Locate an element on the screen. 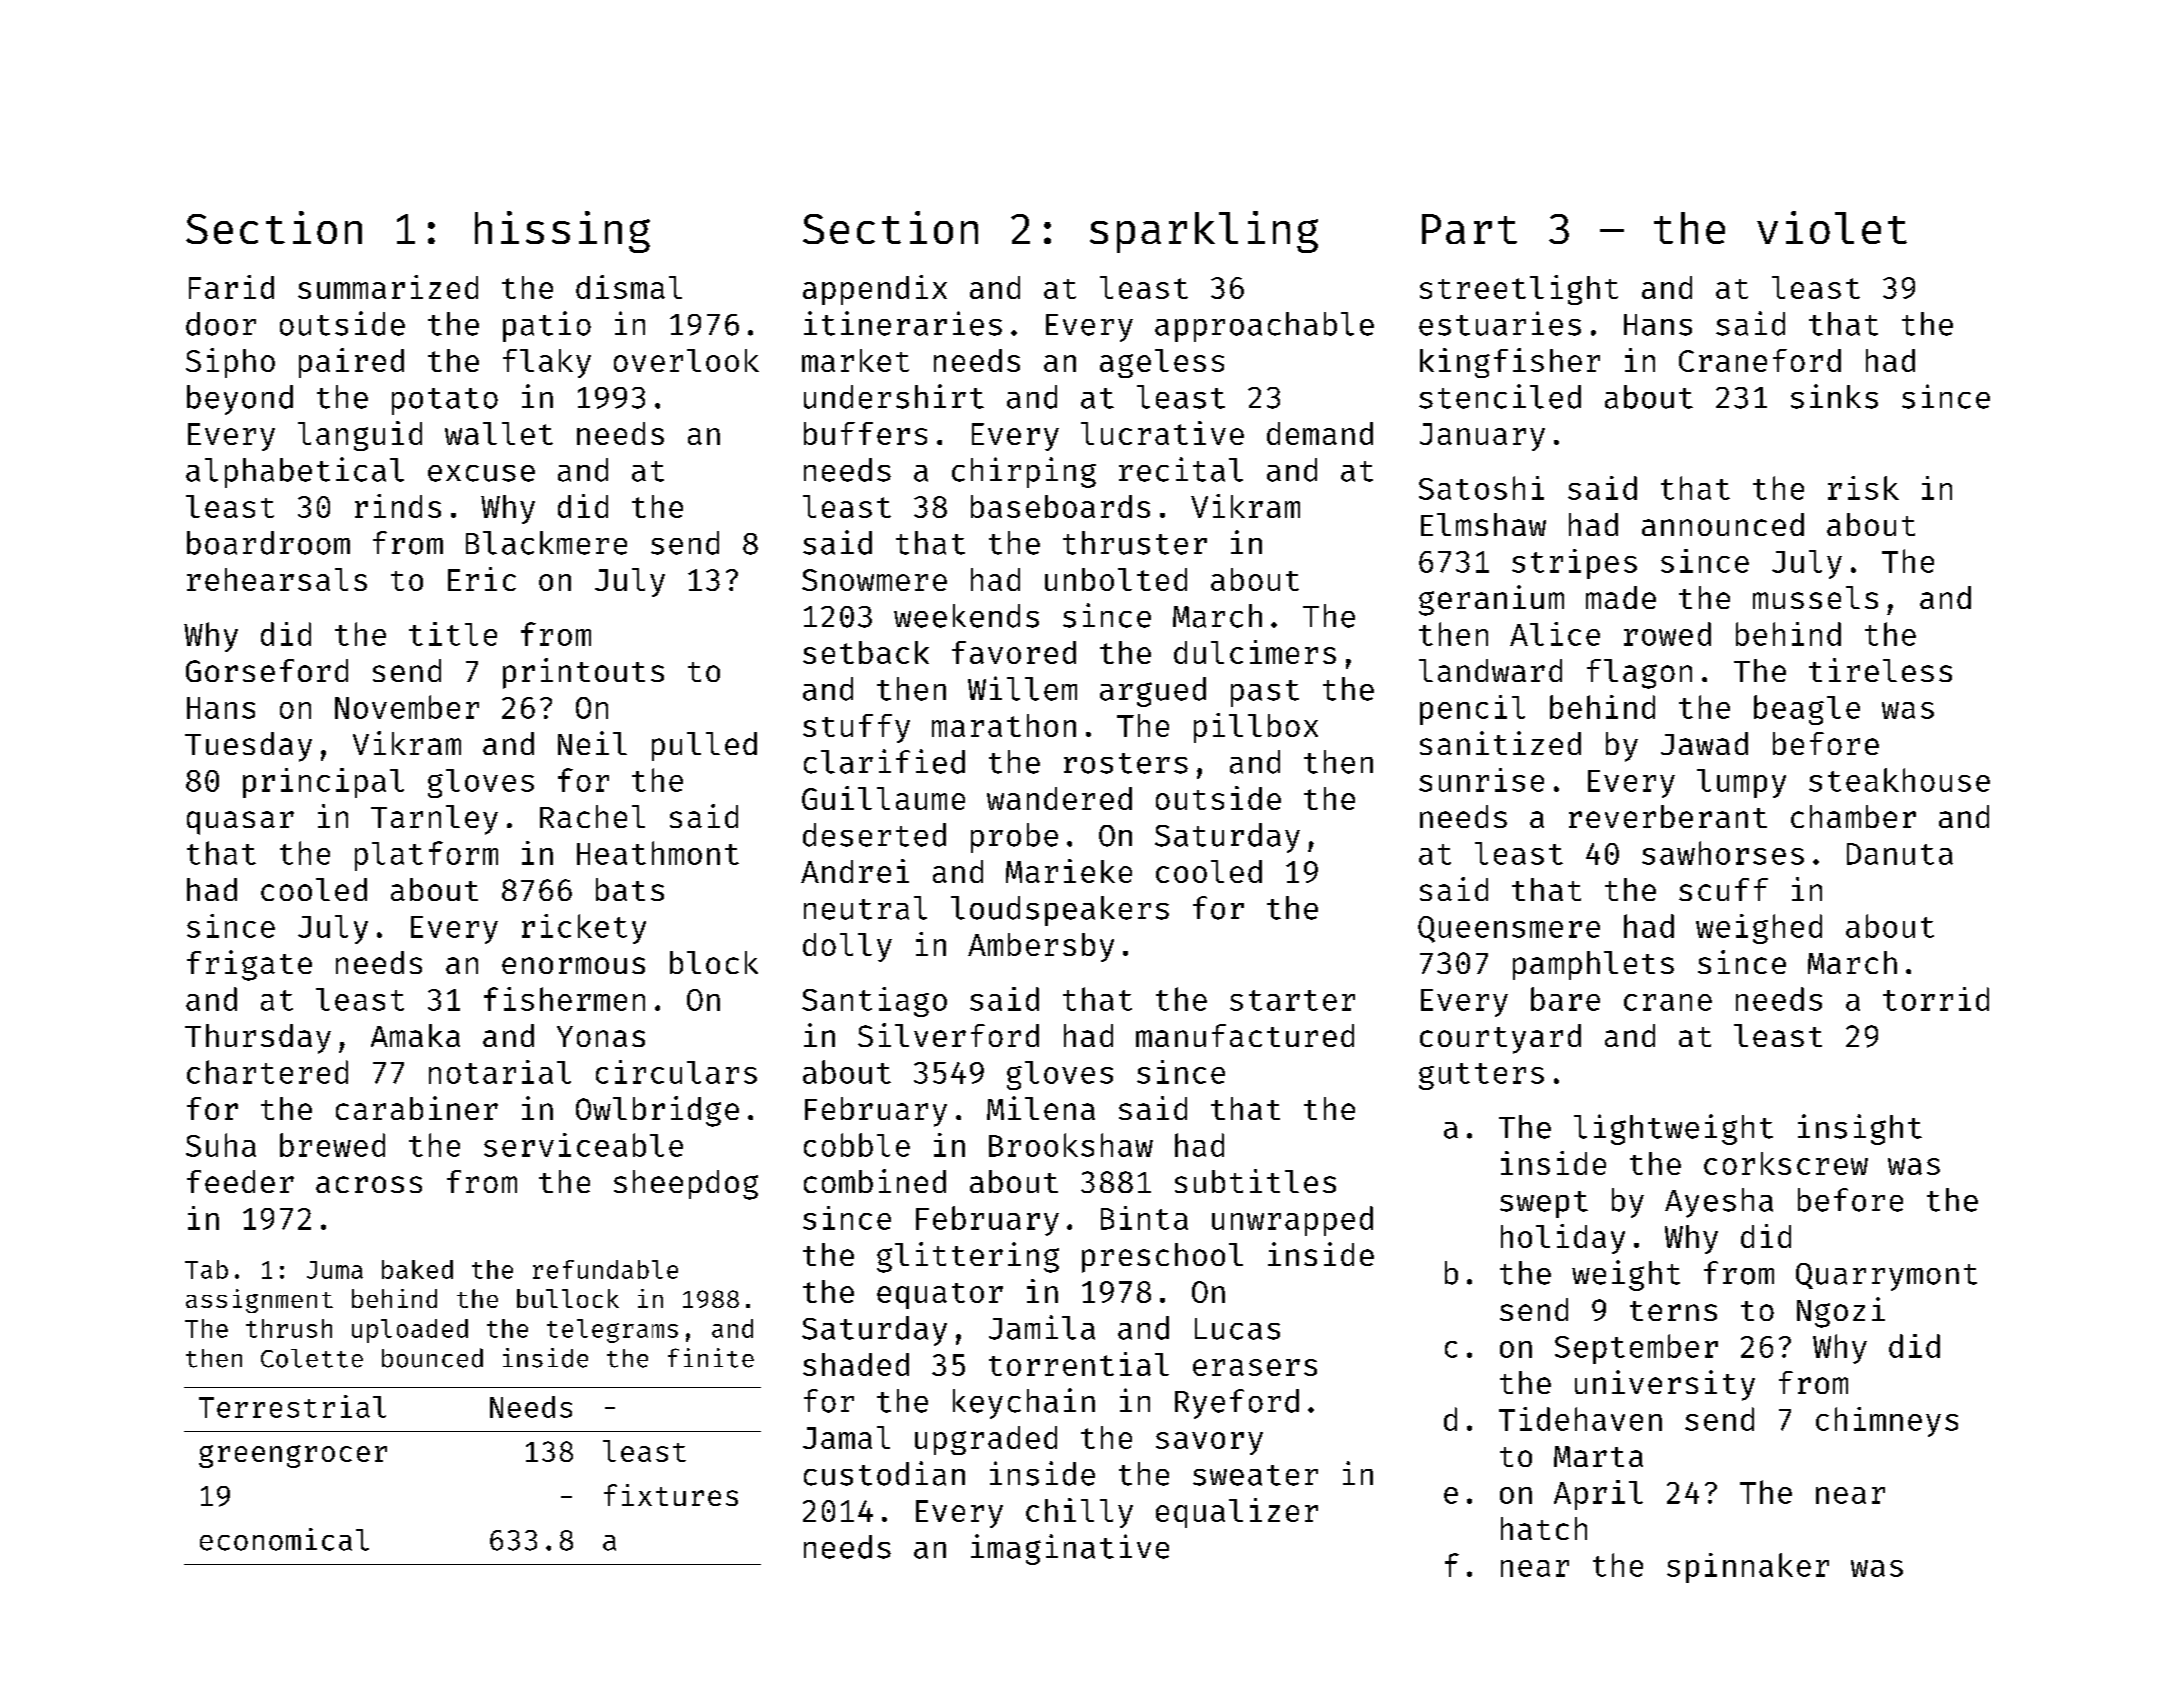 Image resolution: width=2178 pixels, height=1683 pixels. weighed is located at coordinates (1759, 929).
